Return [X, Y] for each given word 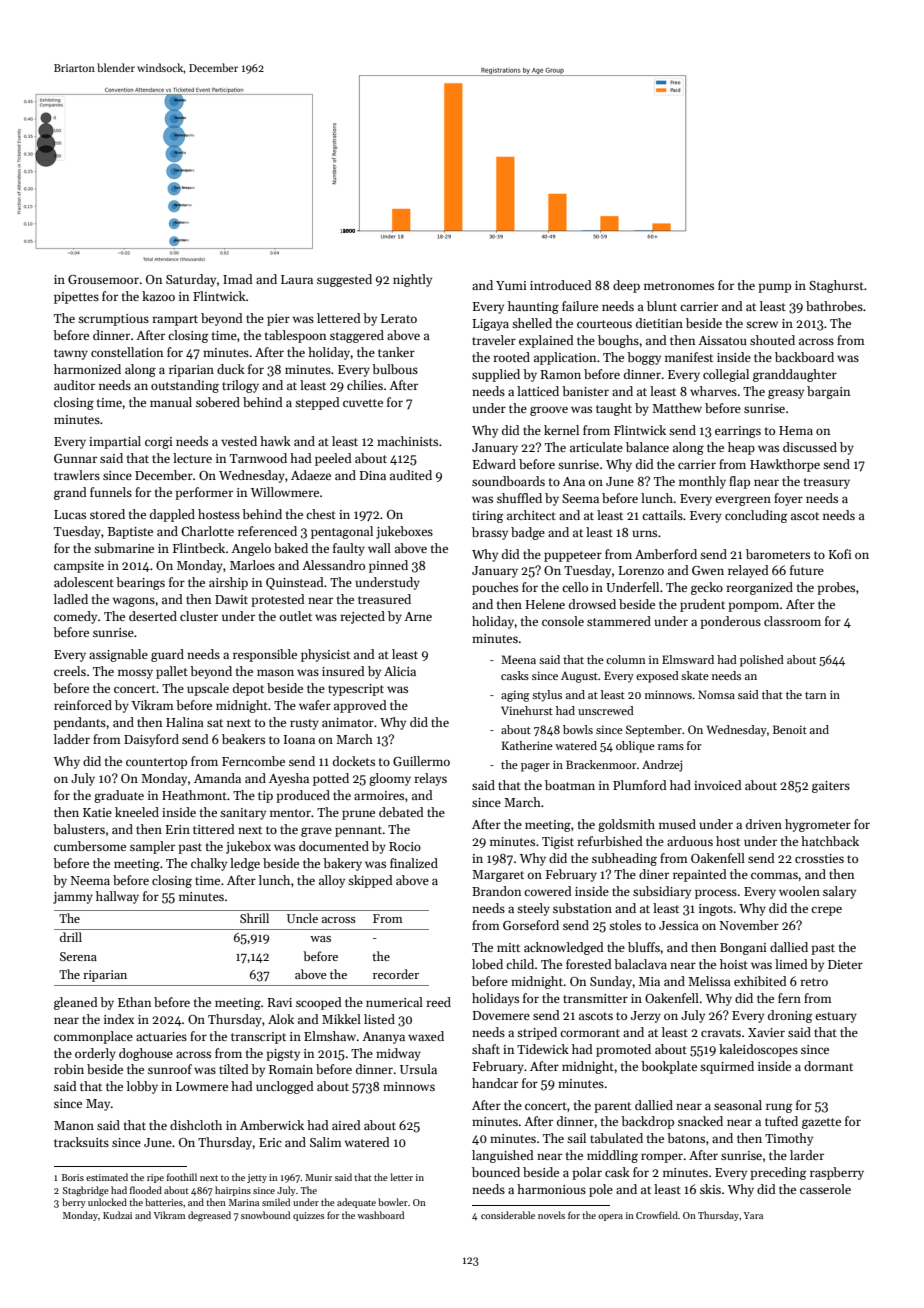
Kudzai [117, 1215]
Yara [753, 1215]
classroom [792, 621]
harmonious [551, 1189]
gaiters [831, 787]
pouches [495, 588]
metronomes [679, 286]
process [716, 894]
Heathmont [194, 795]
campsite [79, 567]
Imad [238, 279]
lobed [487, 964]
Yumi [511, 285]
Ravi [280, 1002]
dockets [354, 761]
